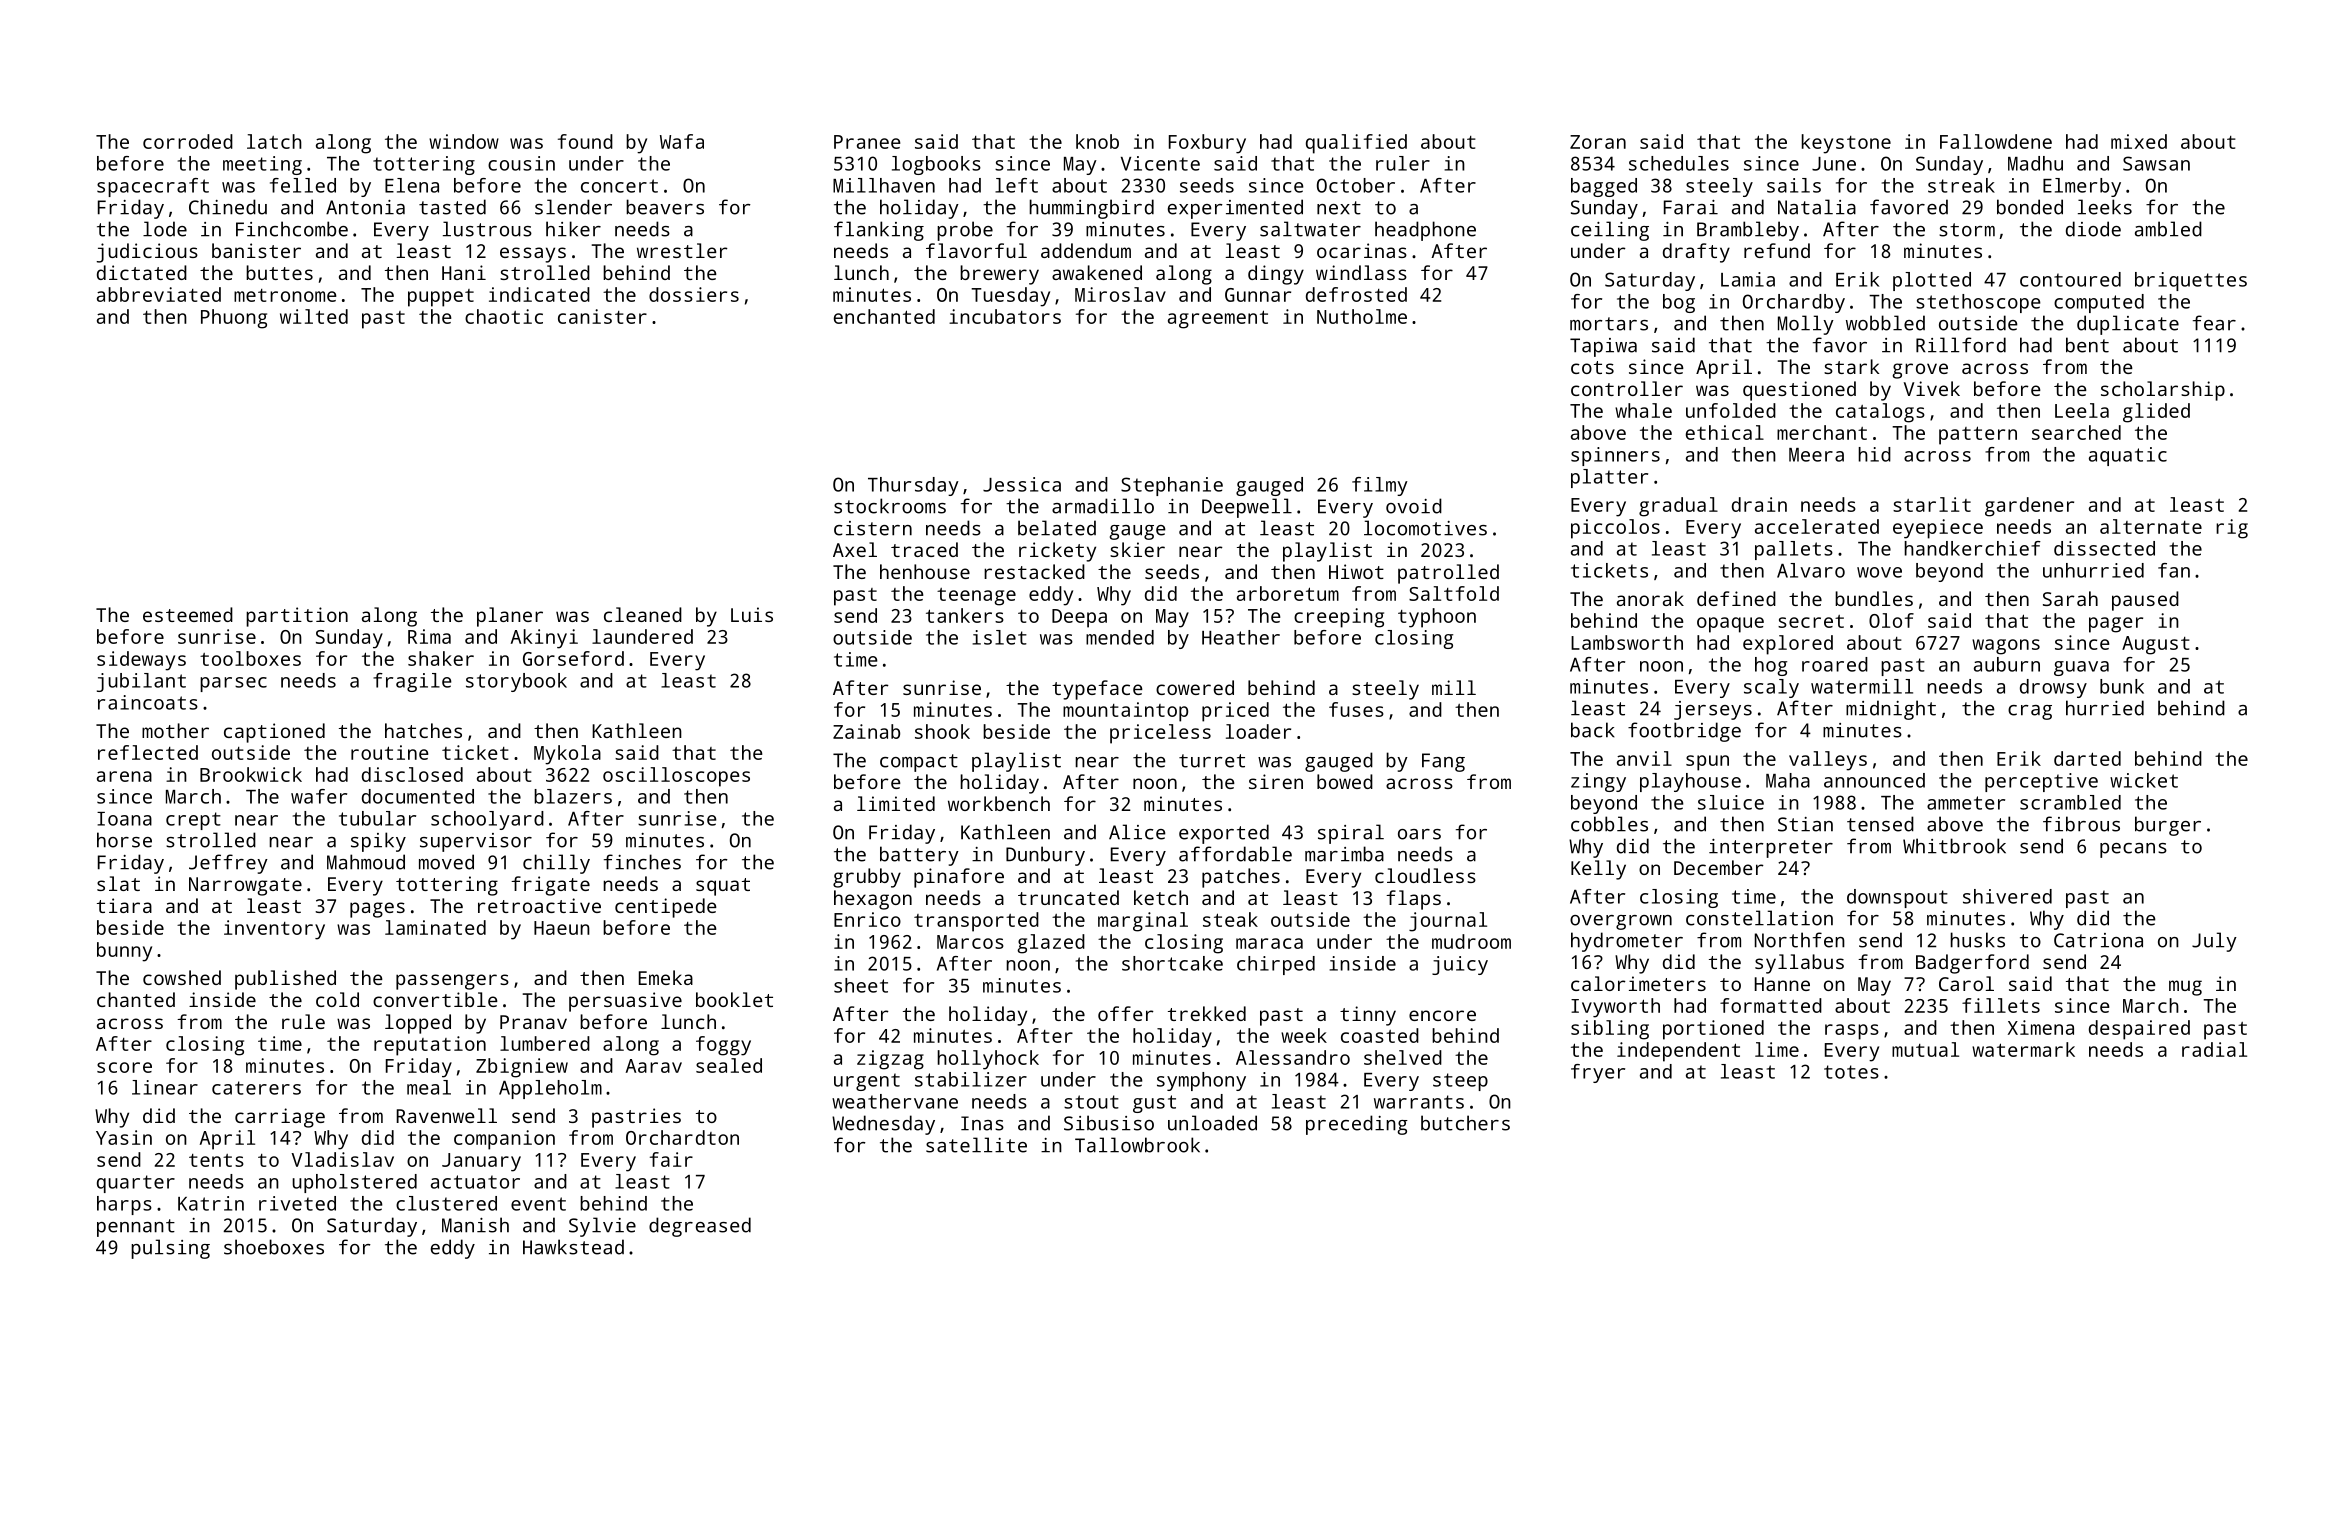 Image resolution: width=2349 pixels, height=1520 pixels. I want to click on window, so click(464, 141).
